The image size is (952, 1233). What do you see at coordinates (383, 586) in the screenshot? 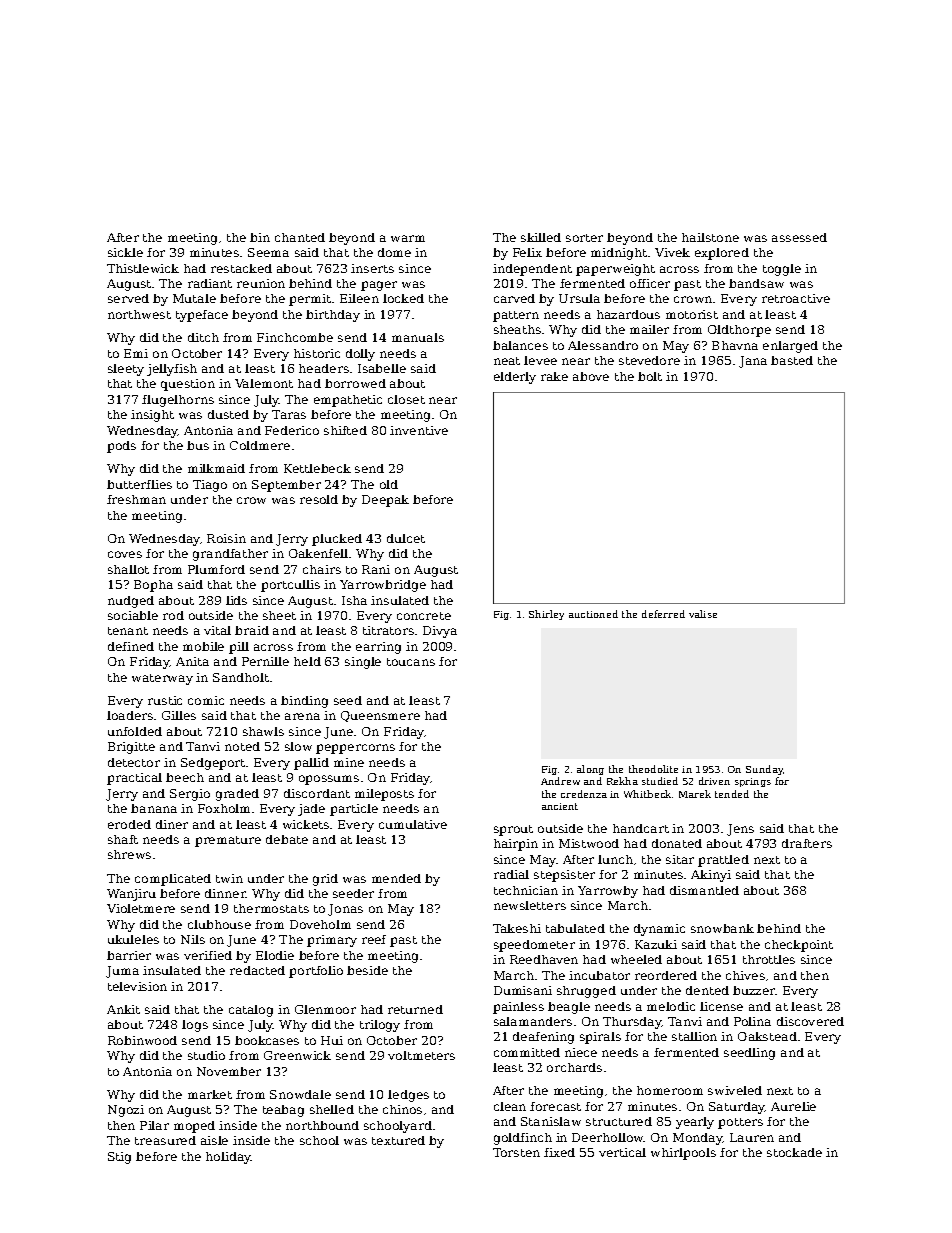
I see `Yarrowbridge` at bounding box center [383, 586].
